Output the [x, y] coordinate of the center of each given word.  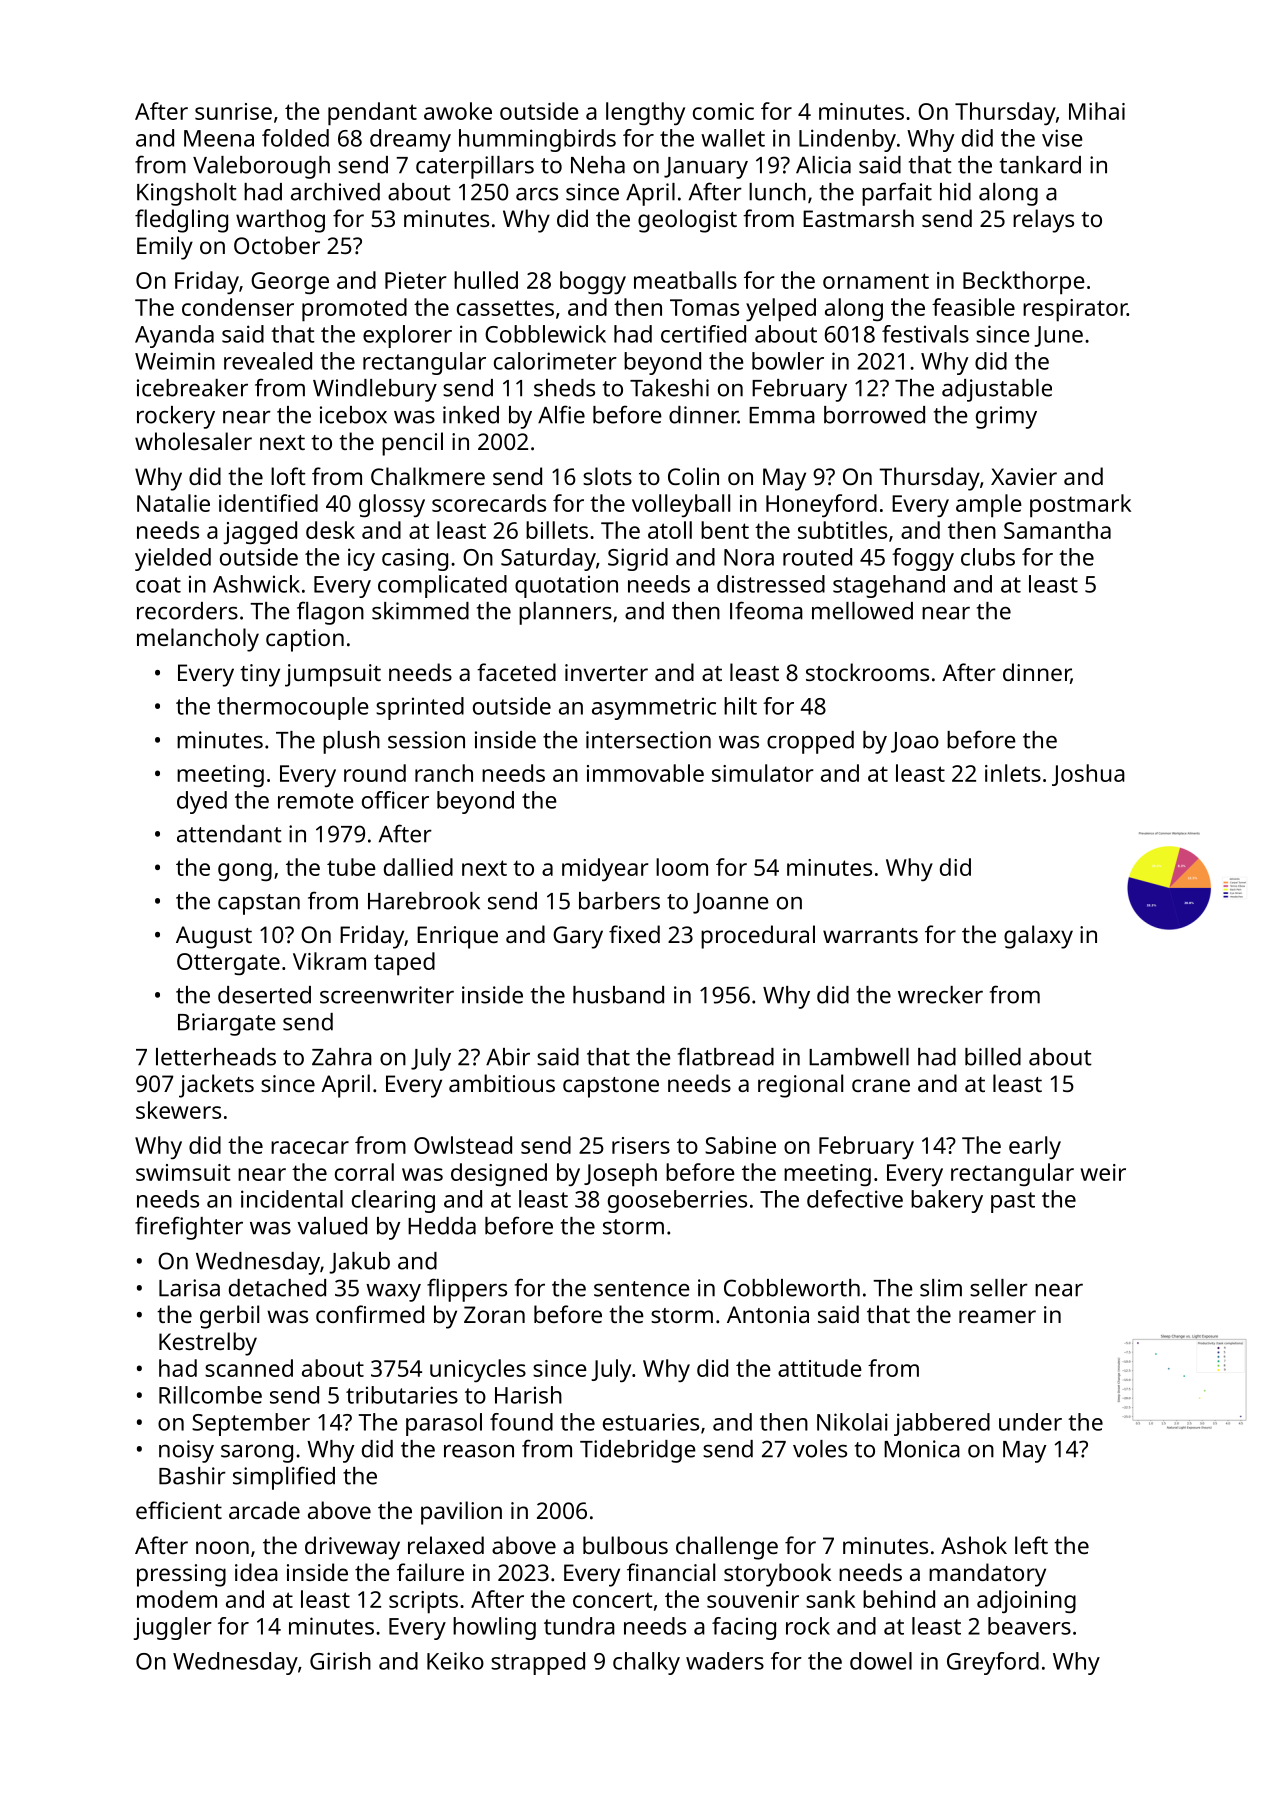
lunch [777, 192]
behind [899, 1599]
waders [725, 1661]
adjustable [997, 390]
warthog [280, 221]
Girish [340, 1661]
